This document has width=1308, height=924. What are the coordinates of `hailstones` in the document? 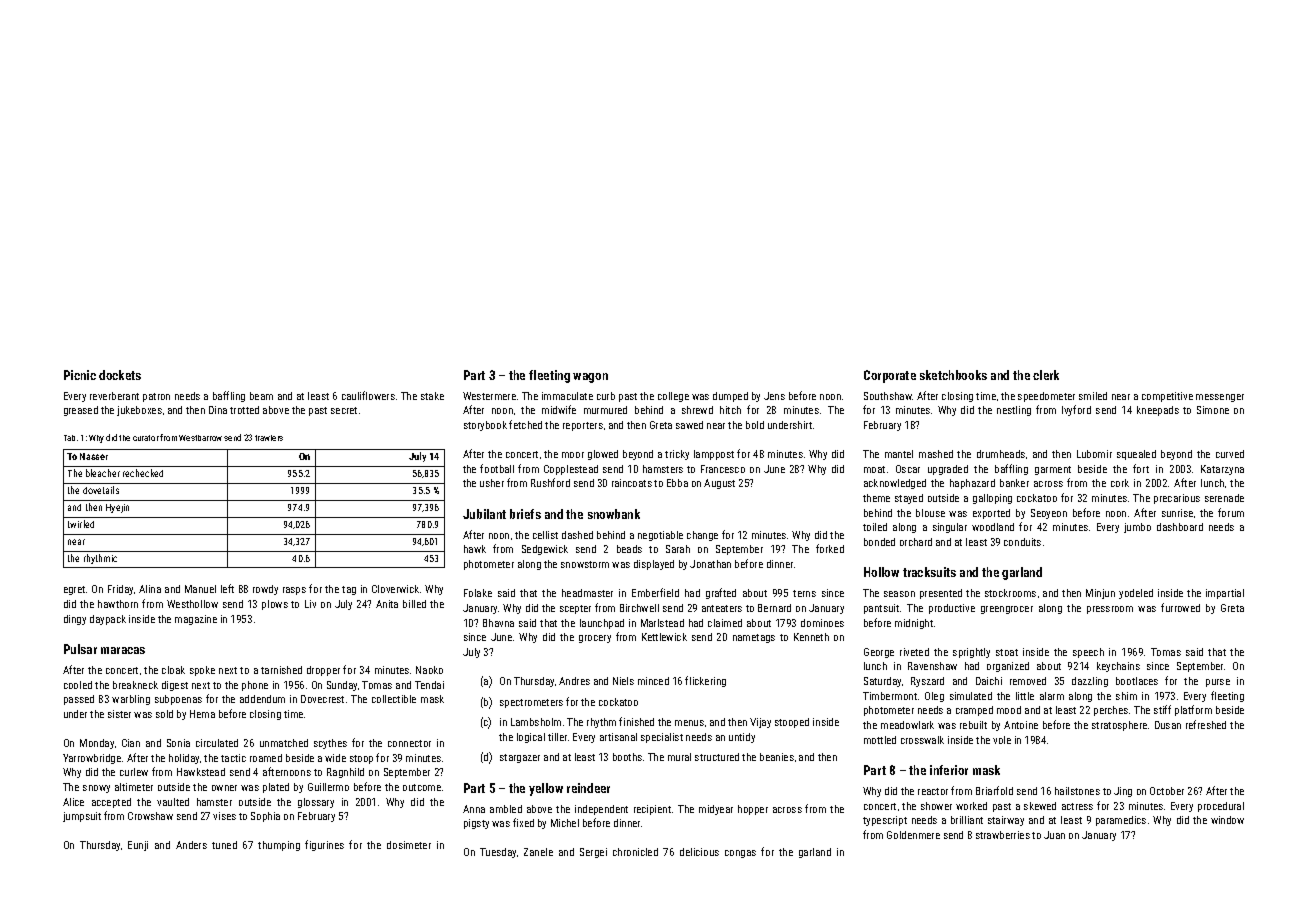 It's located at (1077, 791).
